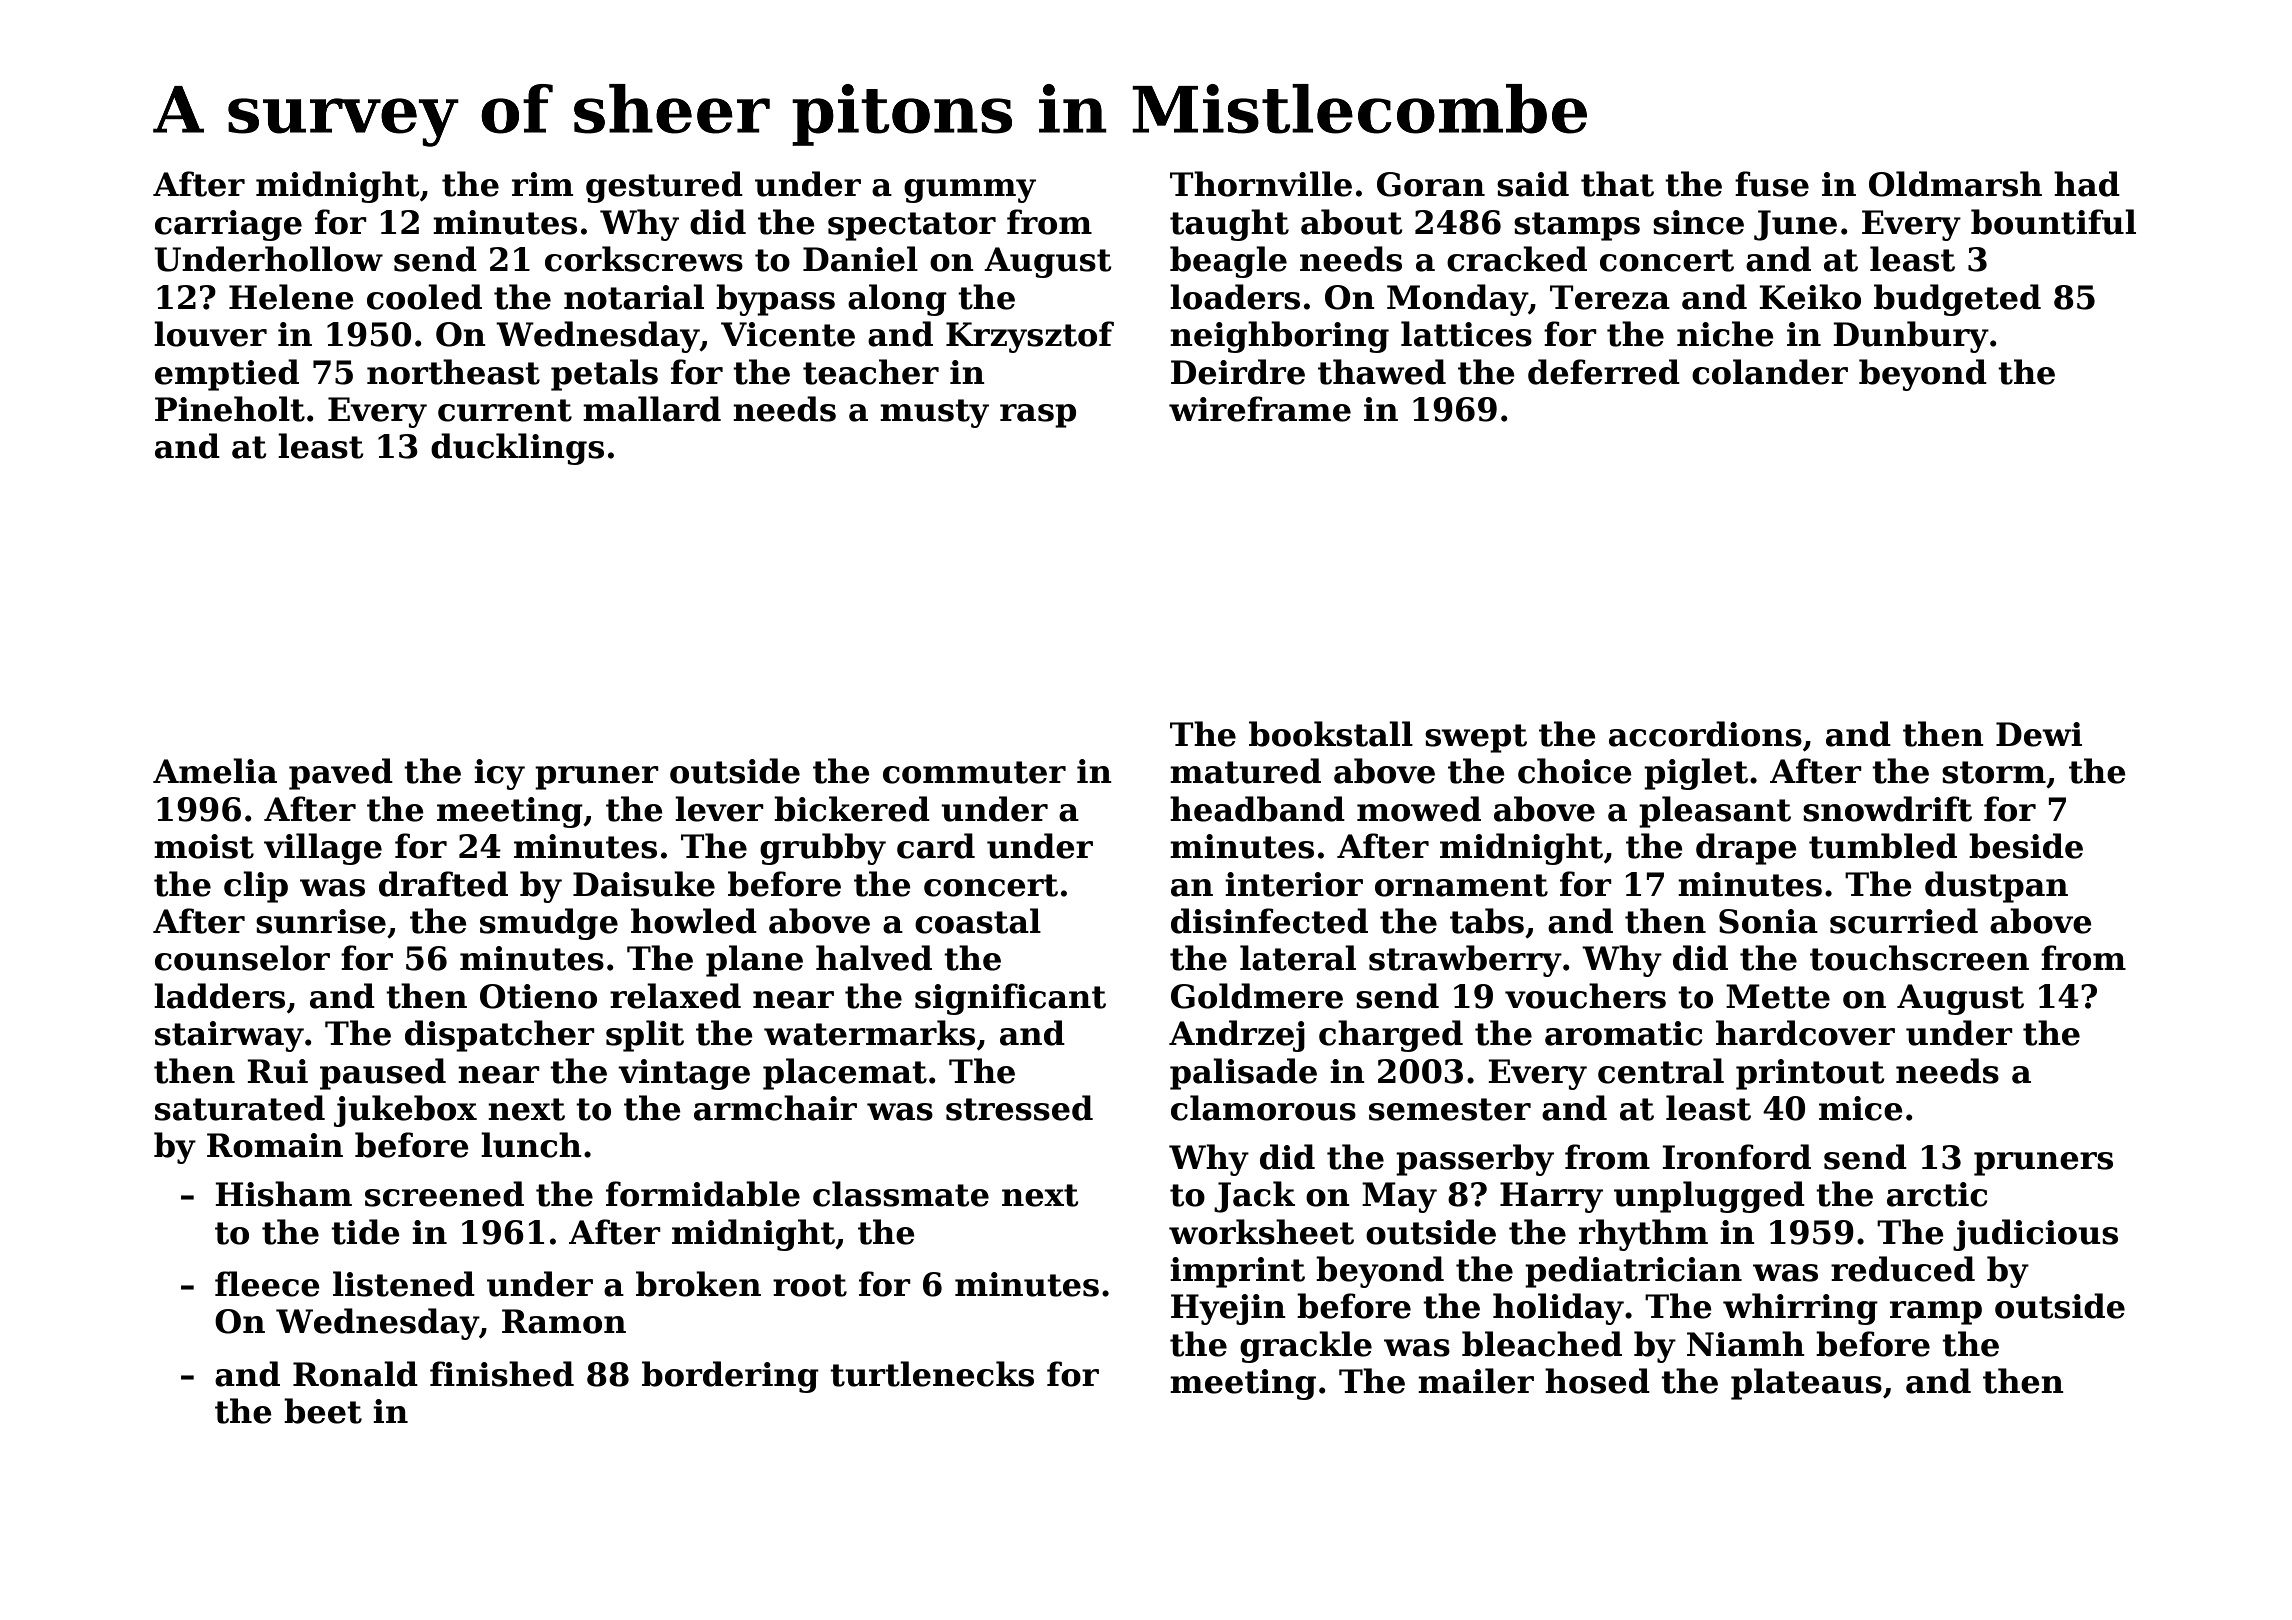 The width and height of the screenshot is (2292, 1620). Describe the element at coordinates (1558, 1309) in the screenshot. I see `holiday` at that location.
